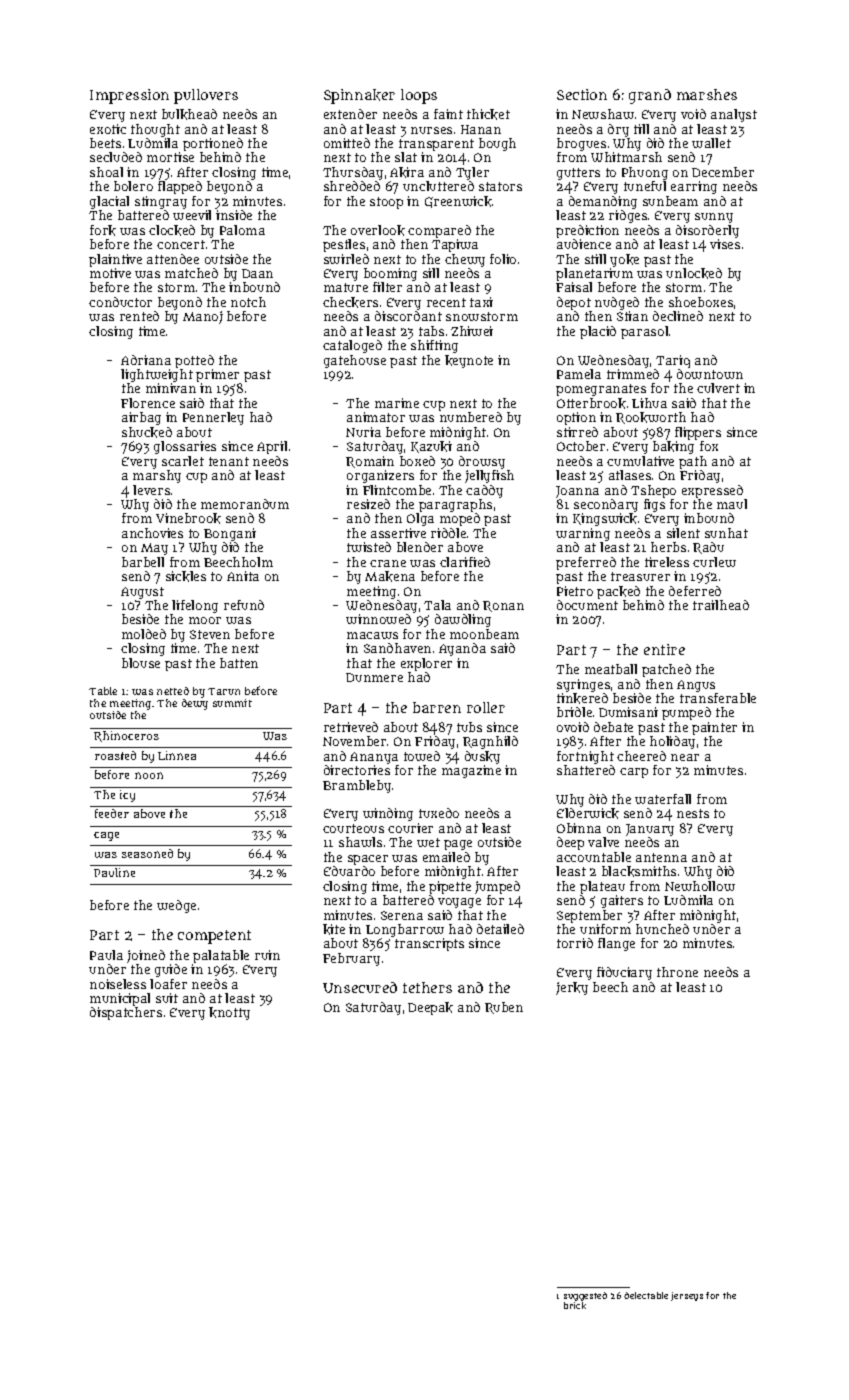 The height and width of the document is (1400, 849). I want to click on spacer, so click(368, 860).
